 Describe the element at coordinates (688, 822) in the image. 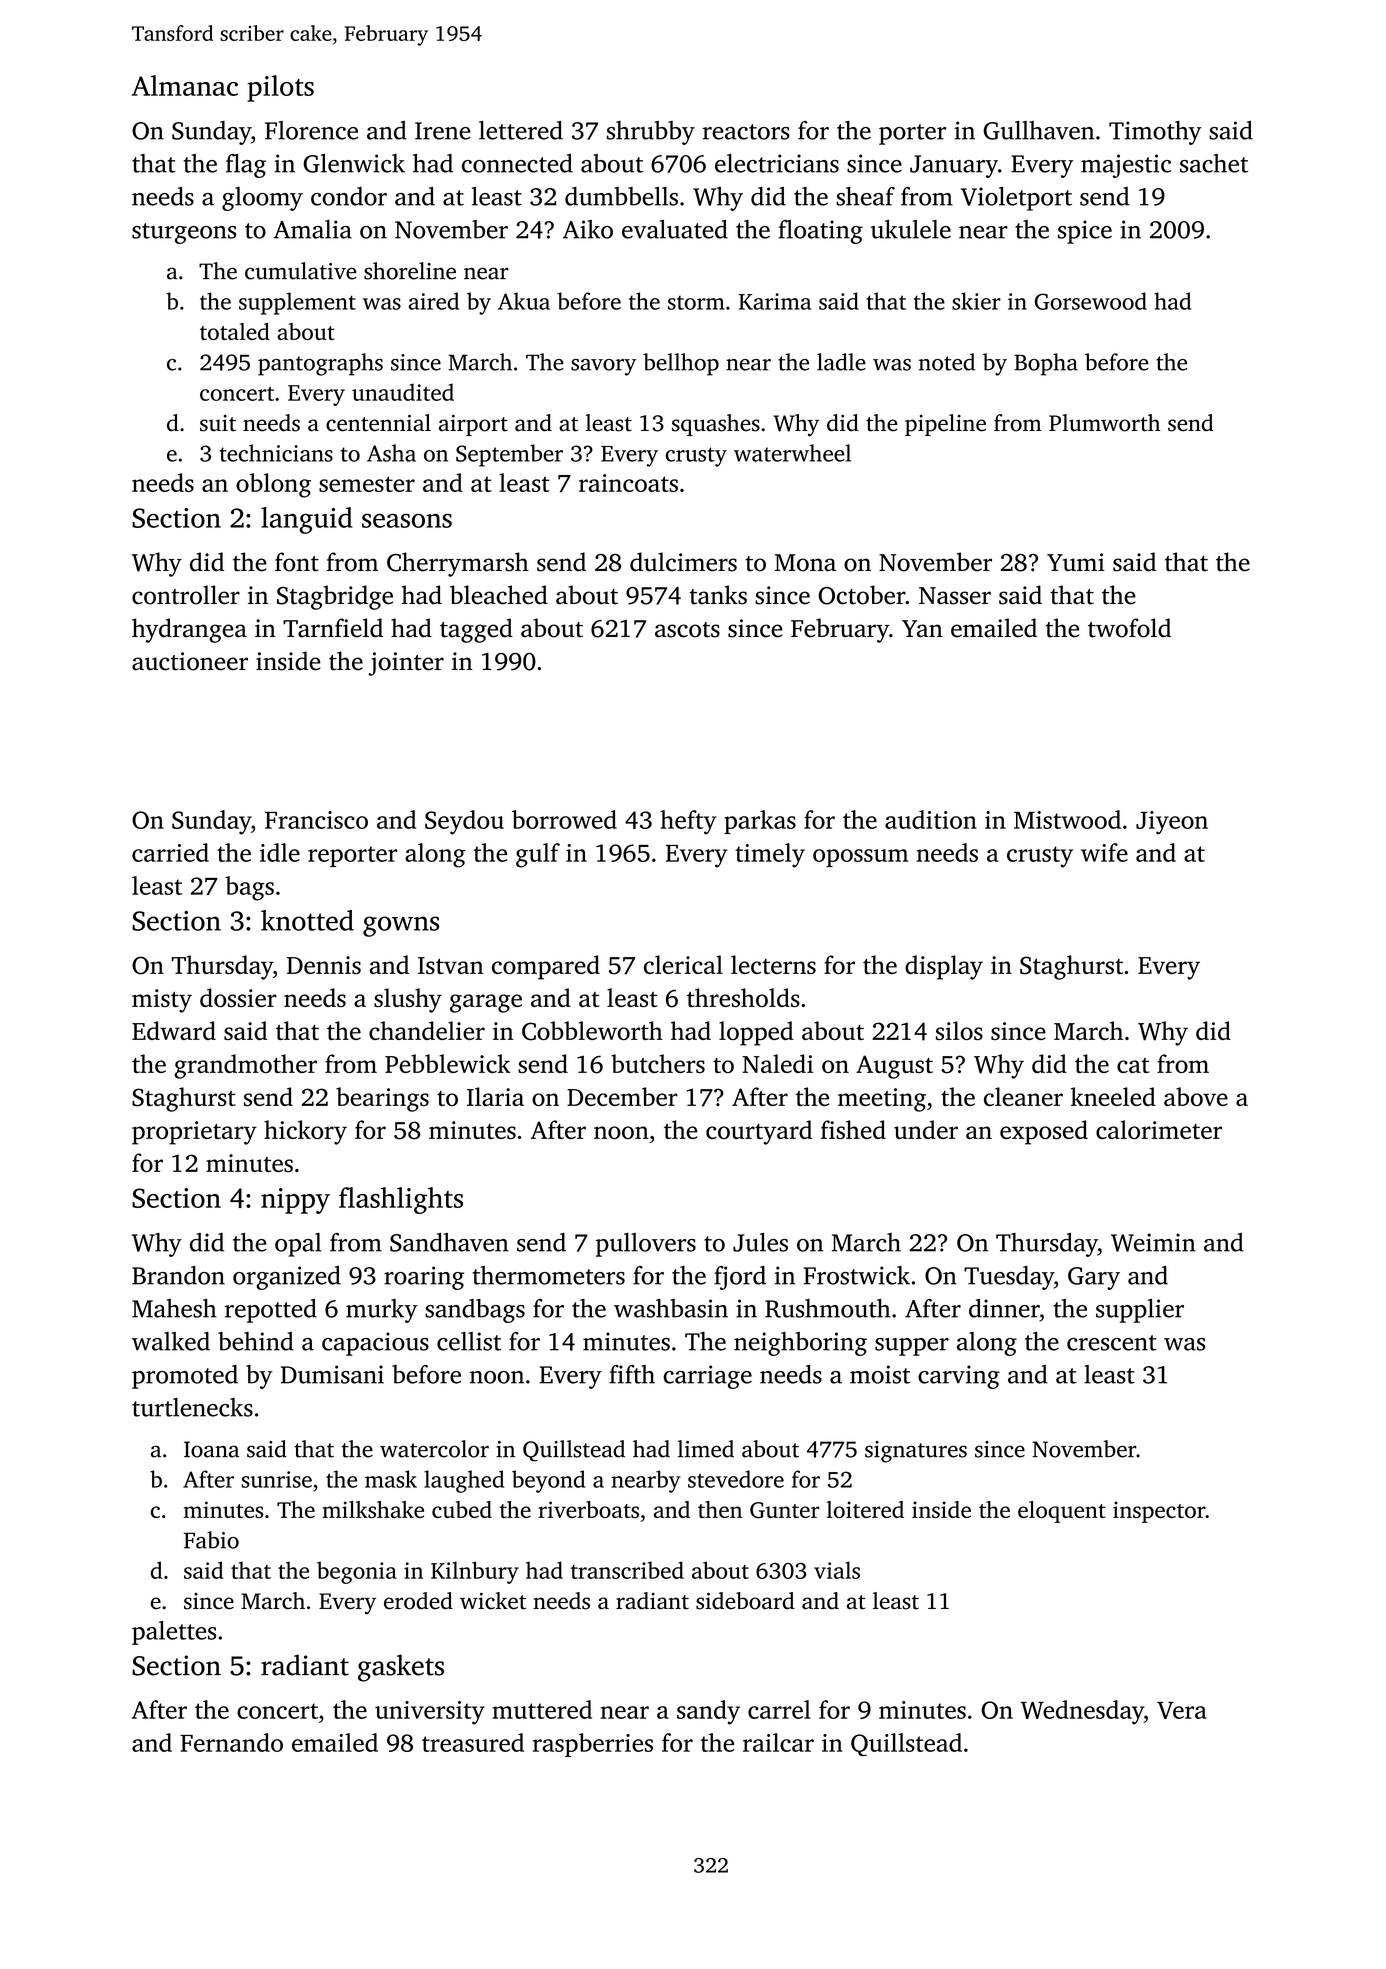

I see `hefty` at that location.
